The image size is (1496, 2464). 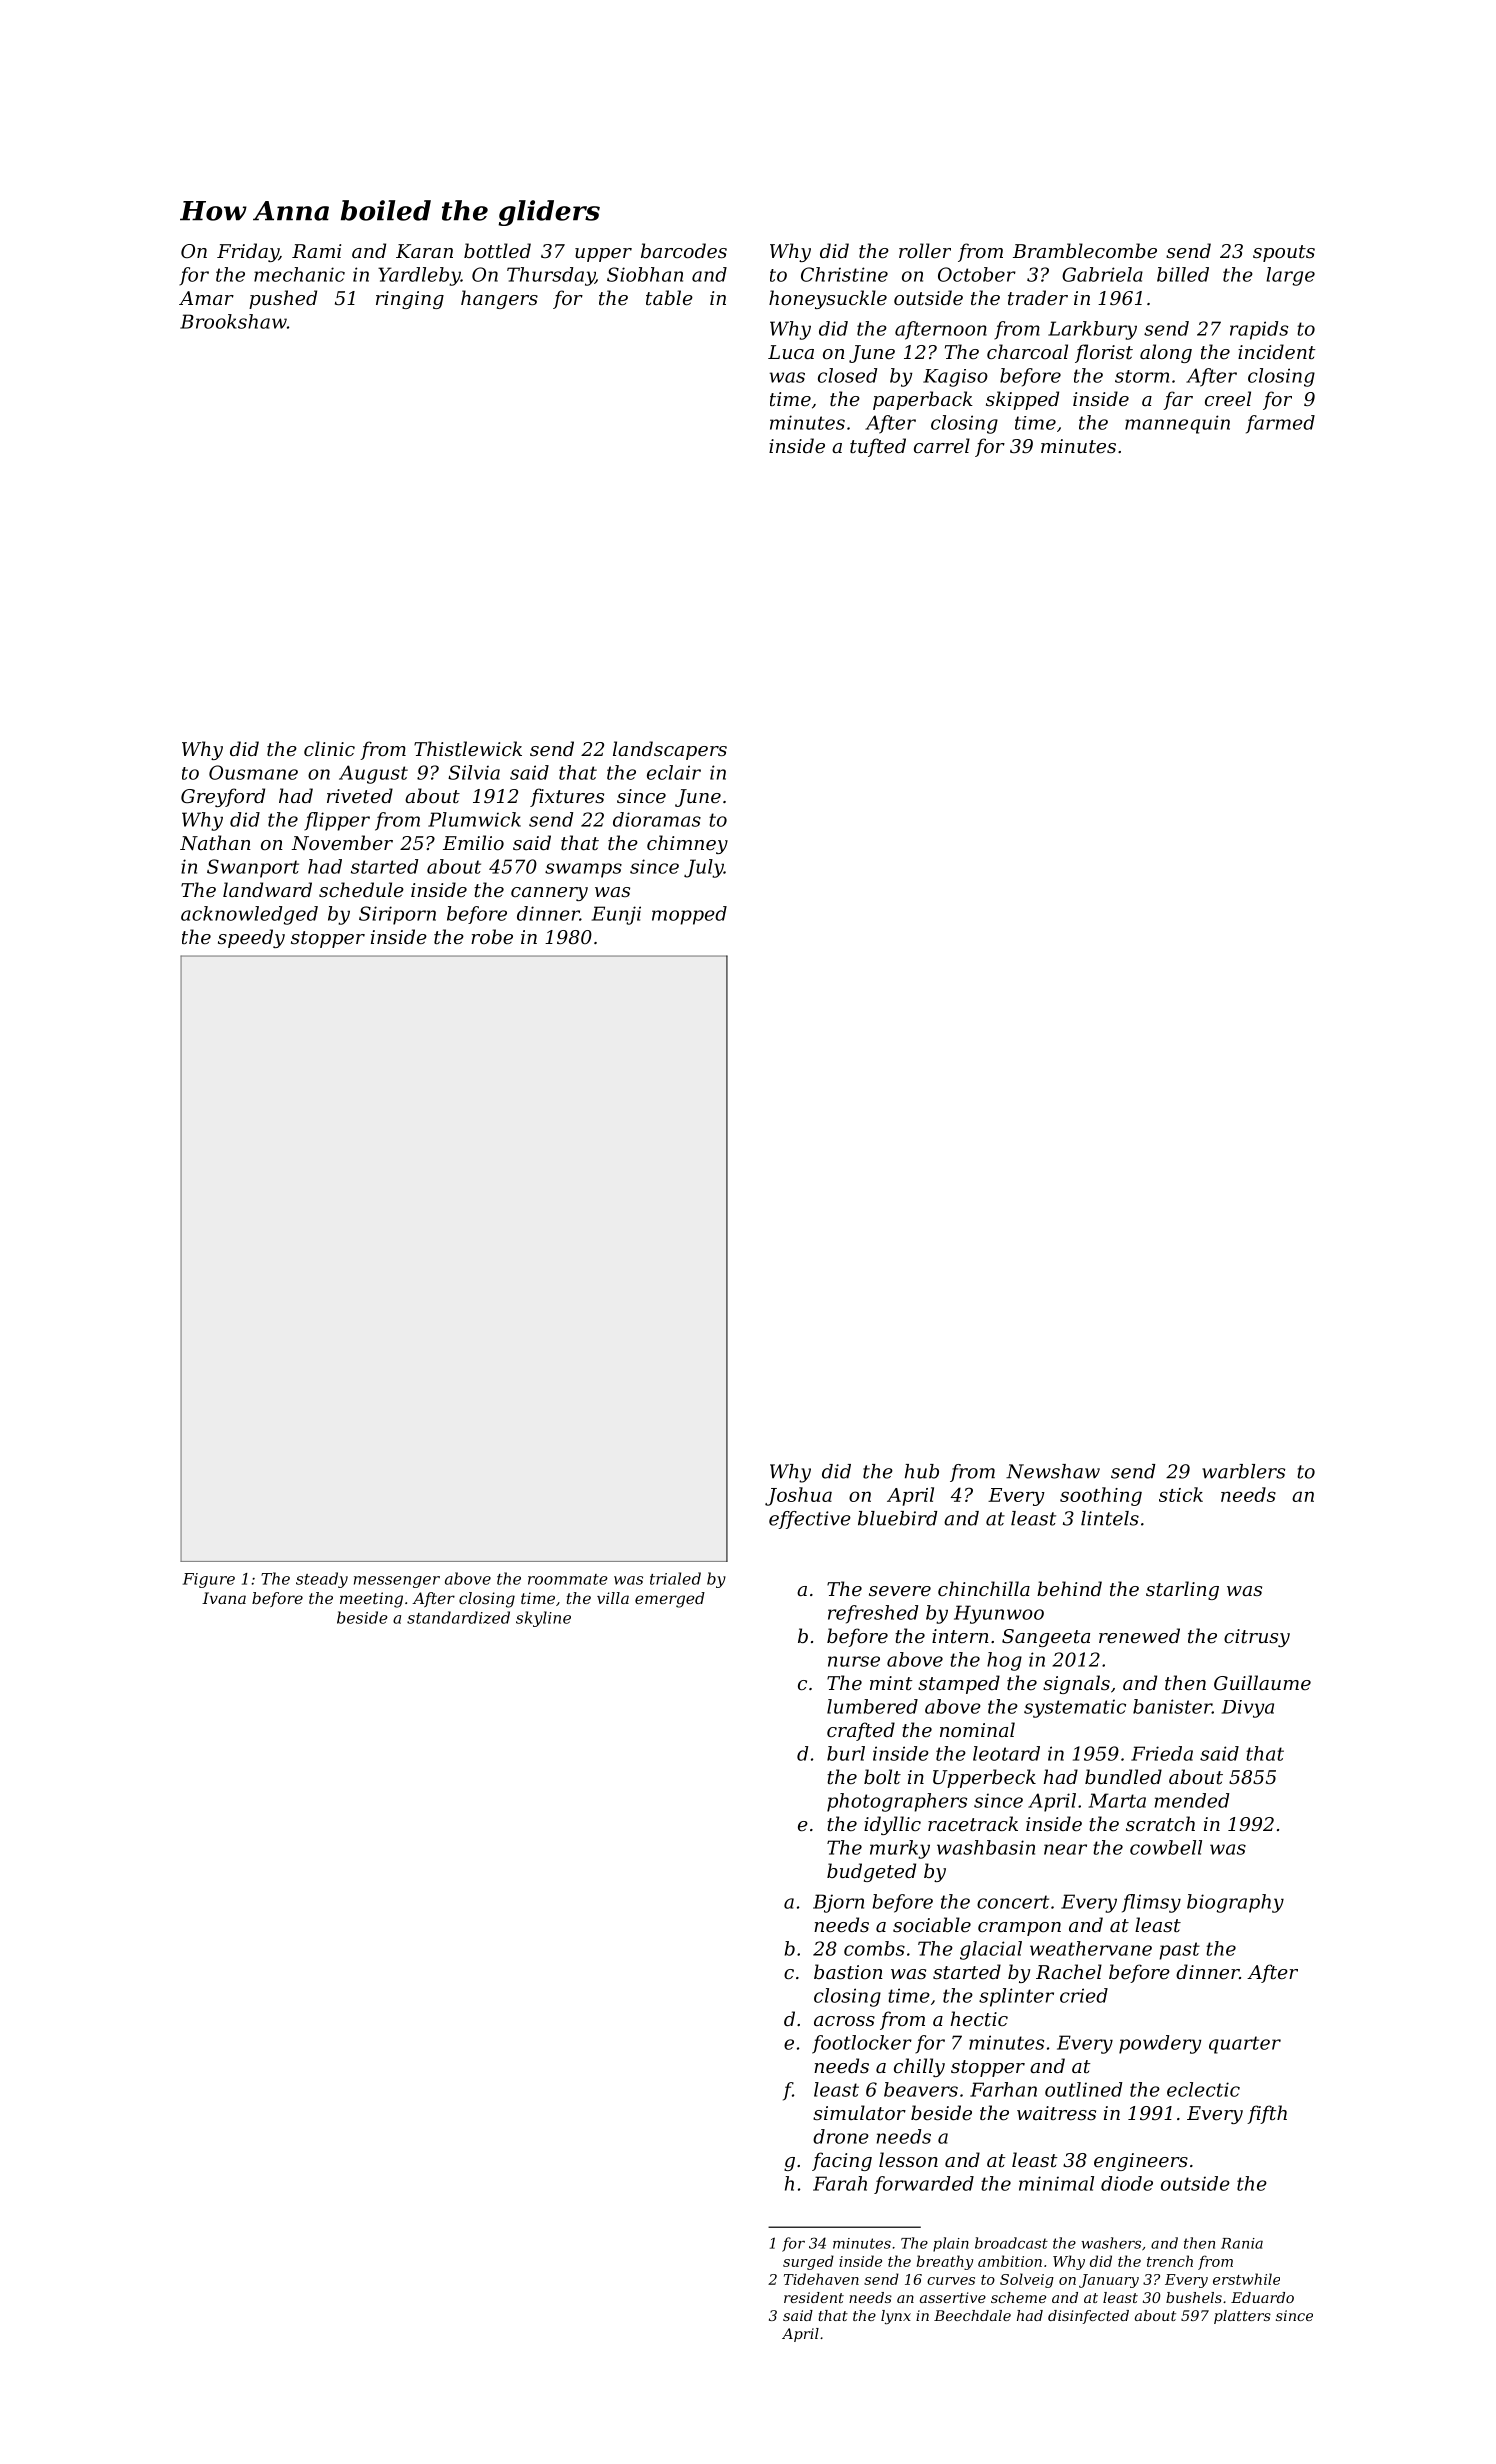 I want to click on farmed, so click(x=1280, y=424).
